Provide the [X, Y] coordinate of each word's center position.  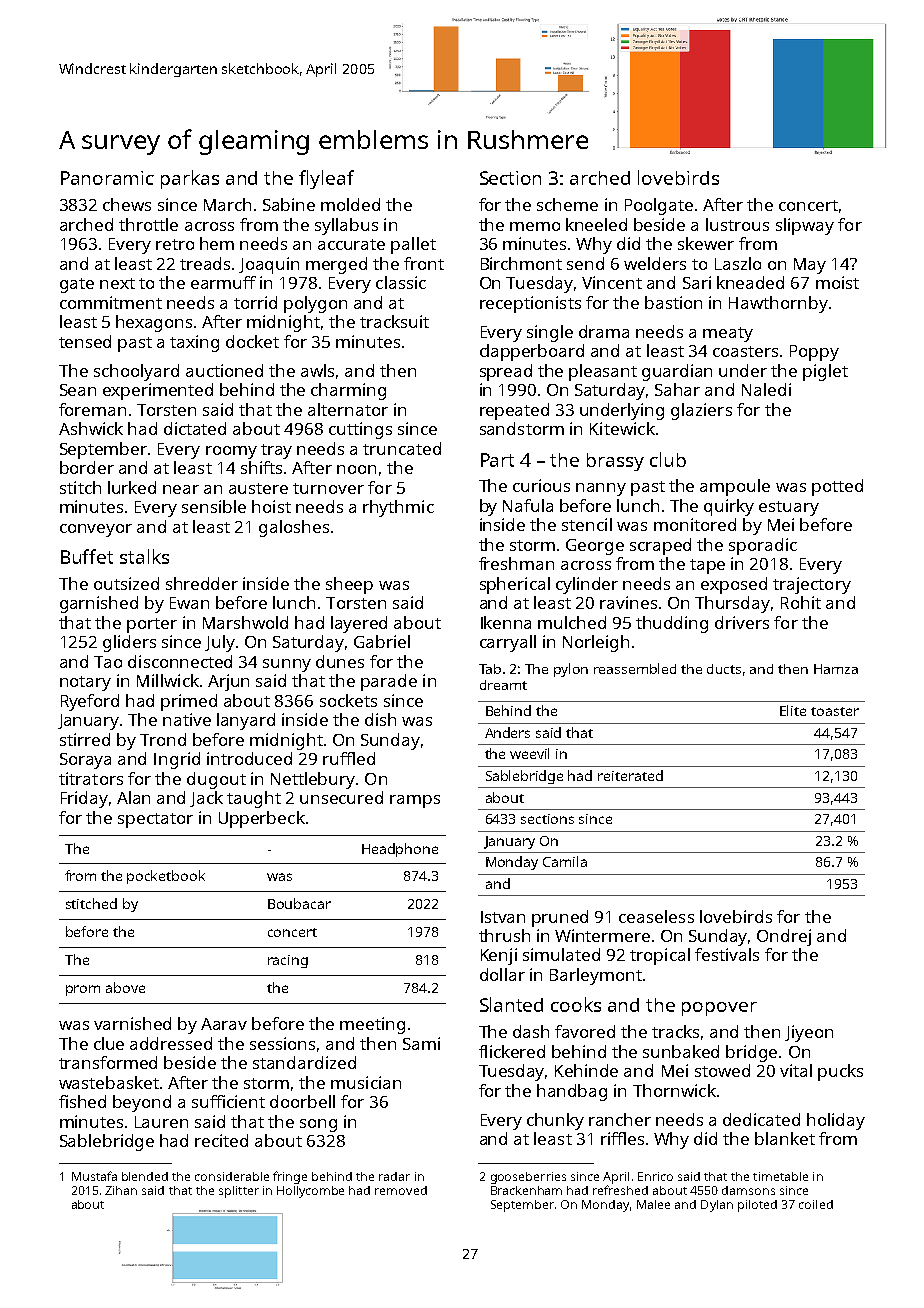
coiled [816, 1204]
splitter [239, 1192]
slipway [805, 226]
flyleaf [326, 179]
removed [401, 1190]
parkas [190, 179]
